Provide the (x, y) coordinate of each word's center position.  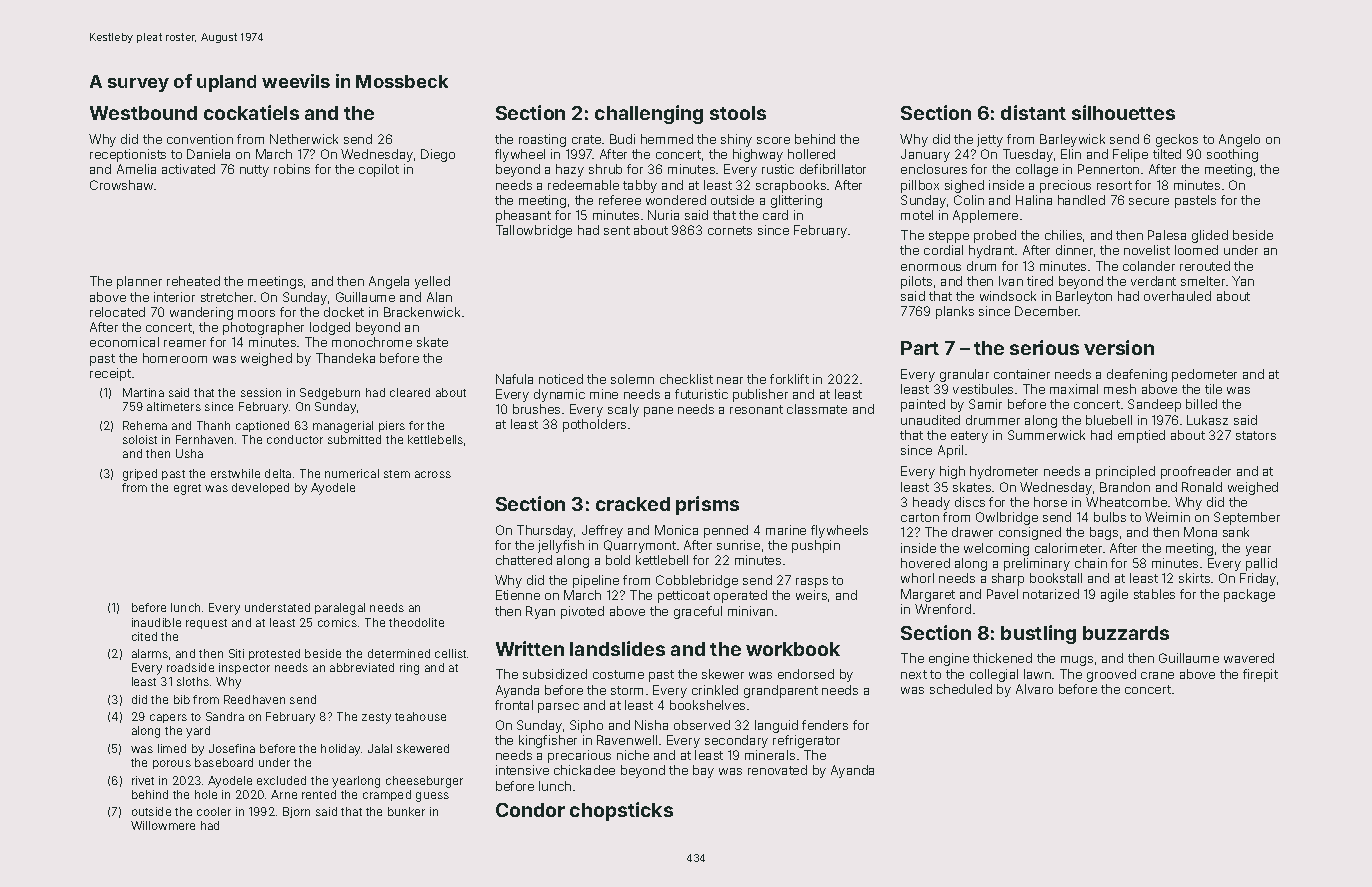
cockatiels (251, 112)
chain (1091, 563)
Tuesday (1028, 155)
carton (920, 517)
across (433, 474)
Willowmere (163, 825)
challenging (649, 114)
